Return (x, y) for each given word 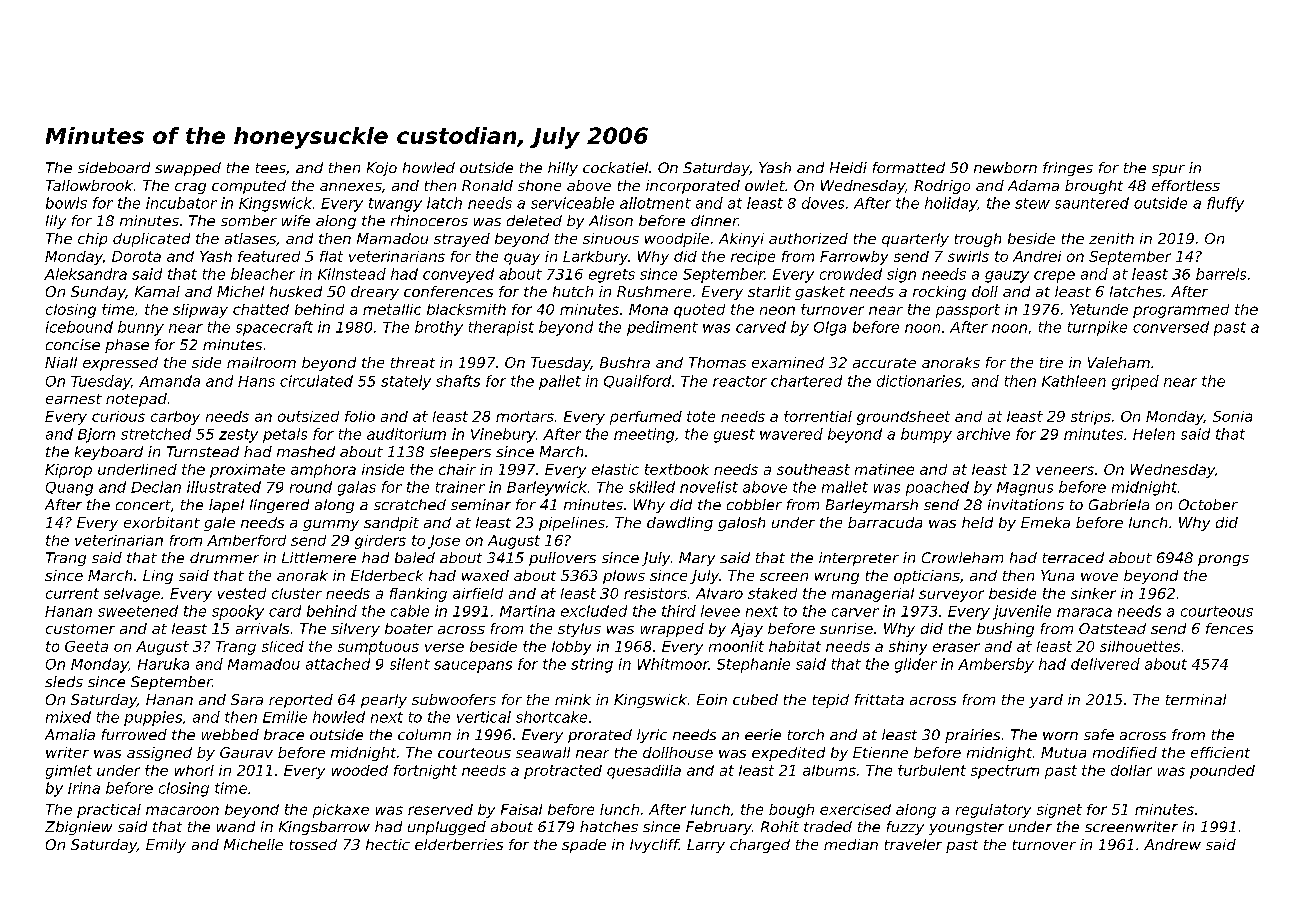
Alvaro (719, 593)
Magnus (1025, 489)
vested (242, 593)
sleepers (460, 453)
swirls (968, 256)
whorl (194, 770)
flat (331, 256)
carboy (175, 418)
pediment (662, 328)
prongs (1223, 560)
